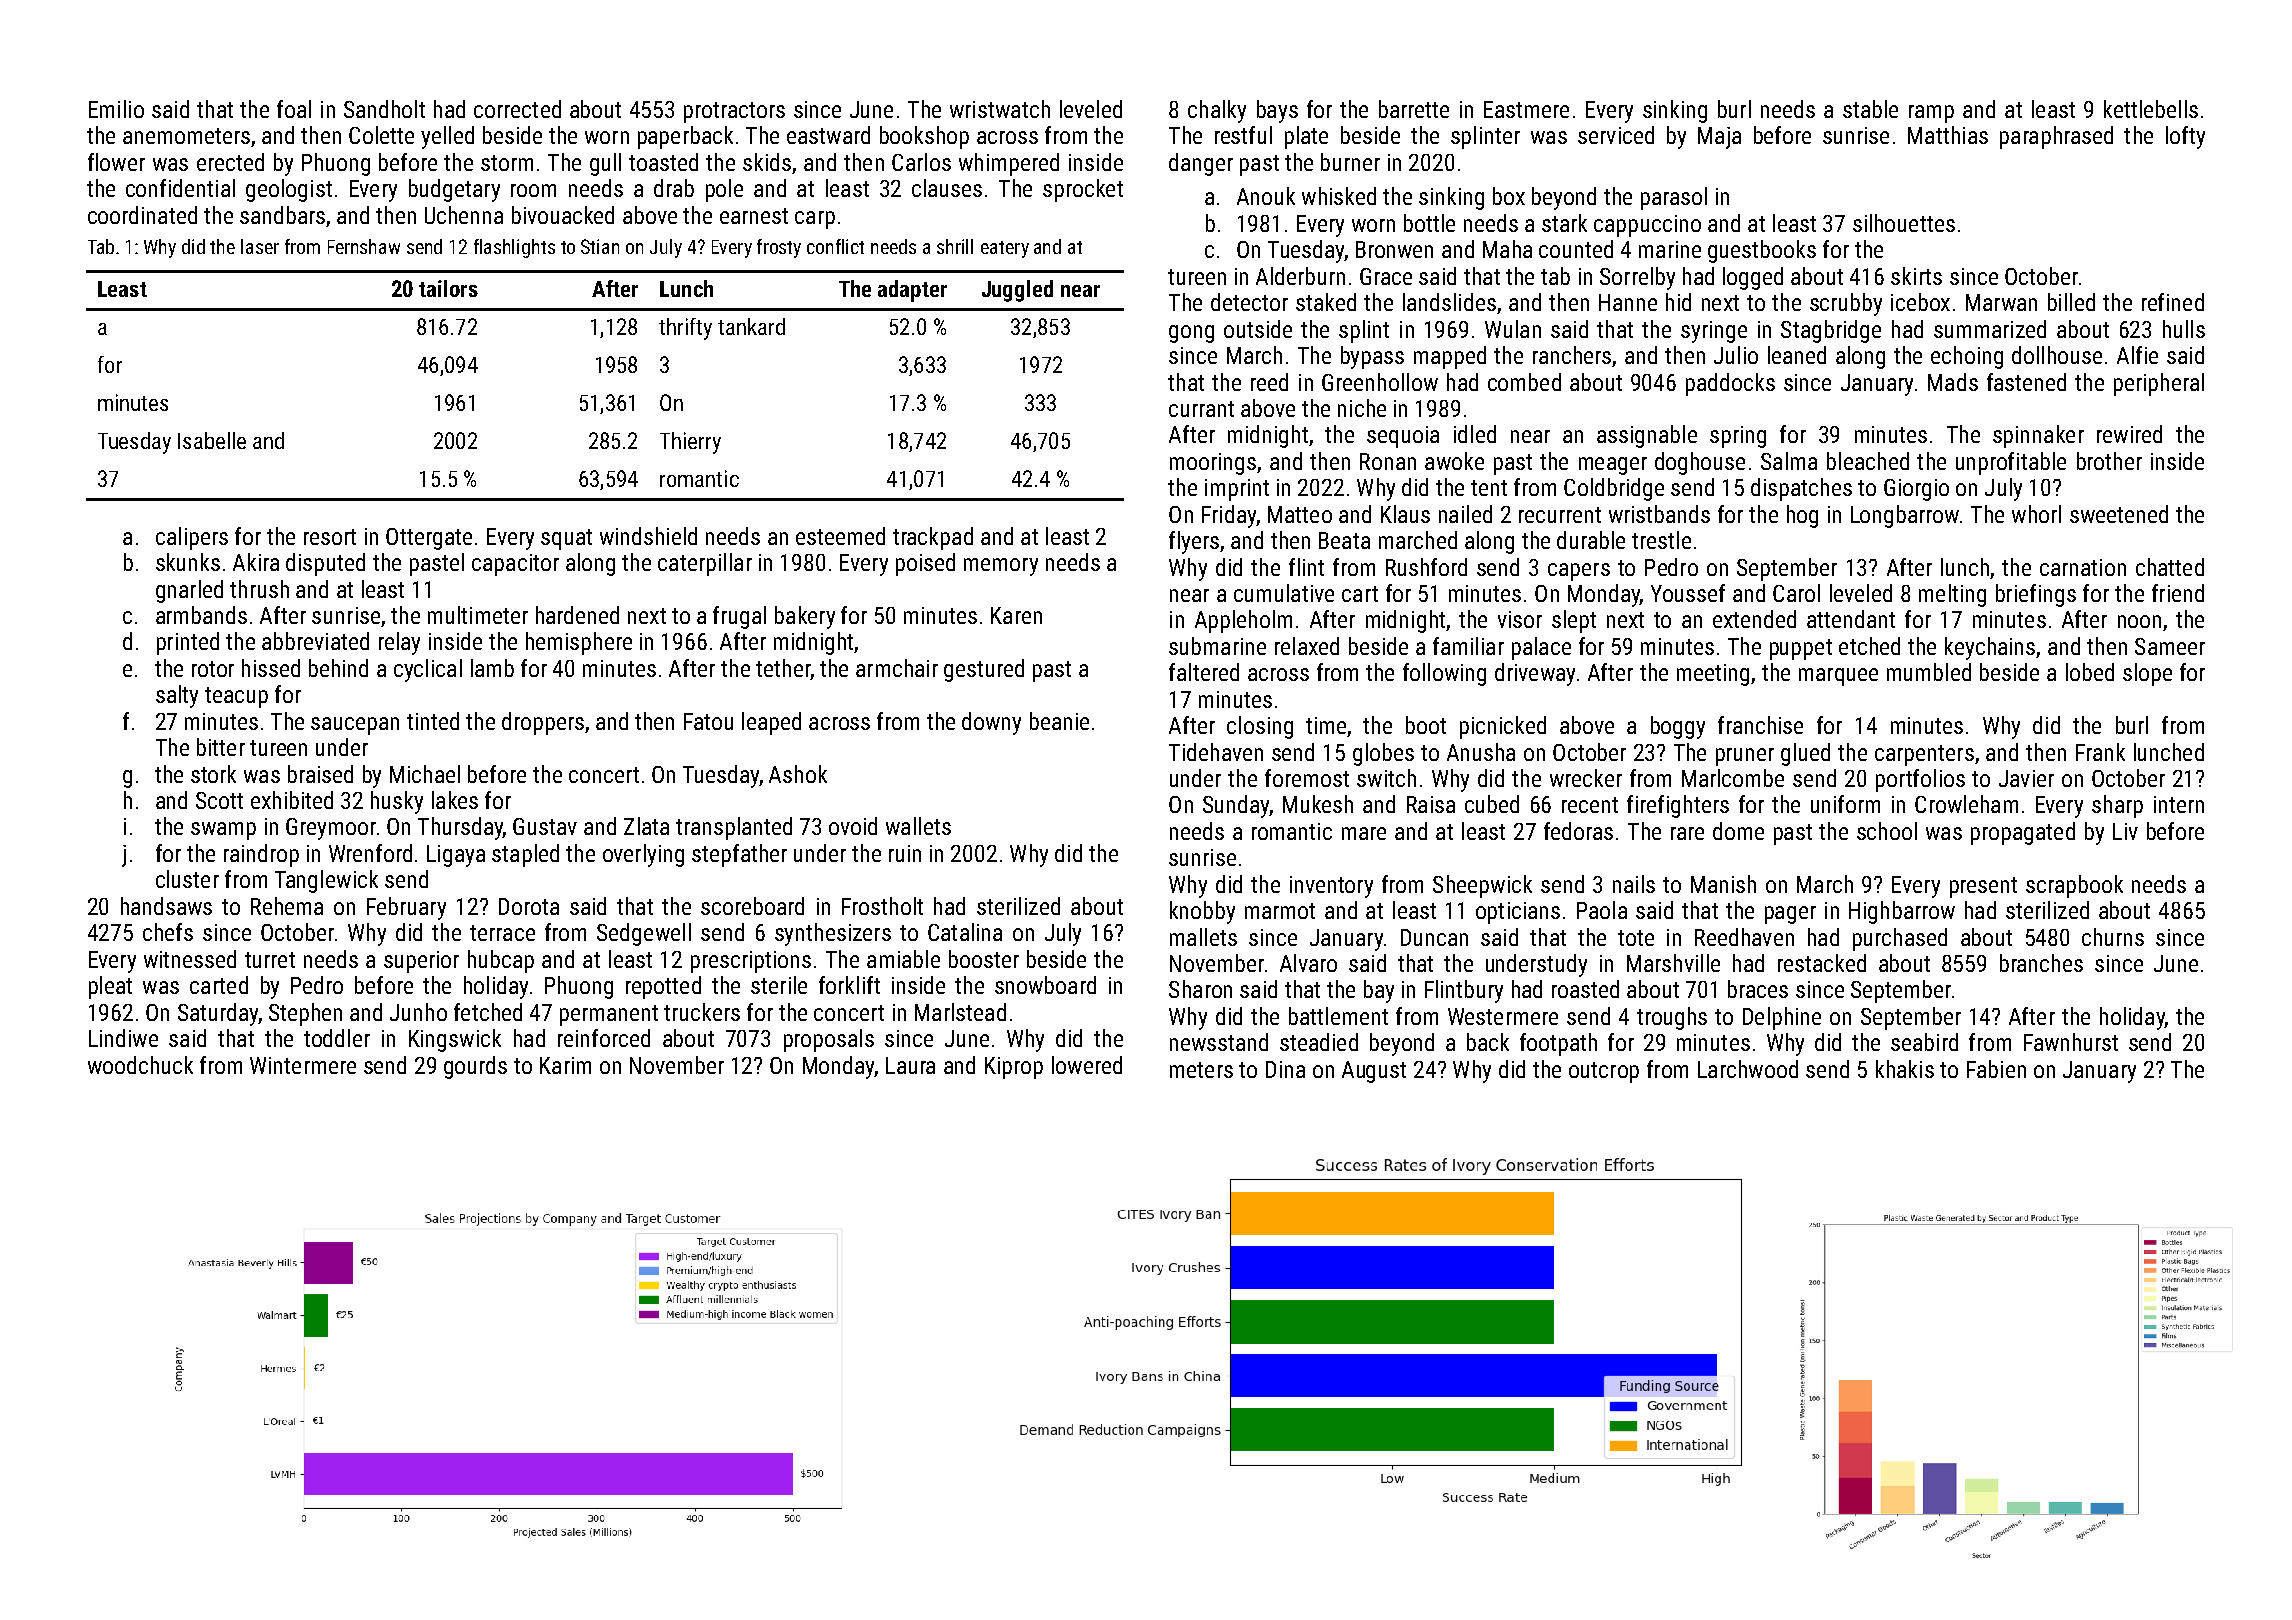  Describe the element at coordinates (517, 109) in the screenshot. I see `corrected` at that location.
